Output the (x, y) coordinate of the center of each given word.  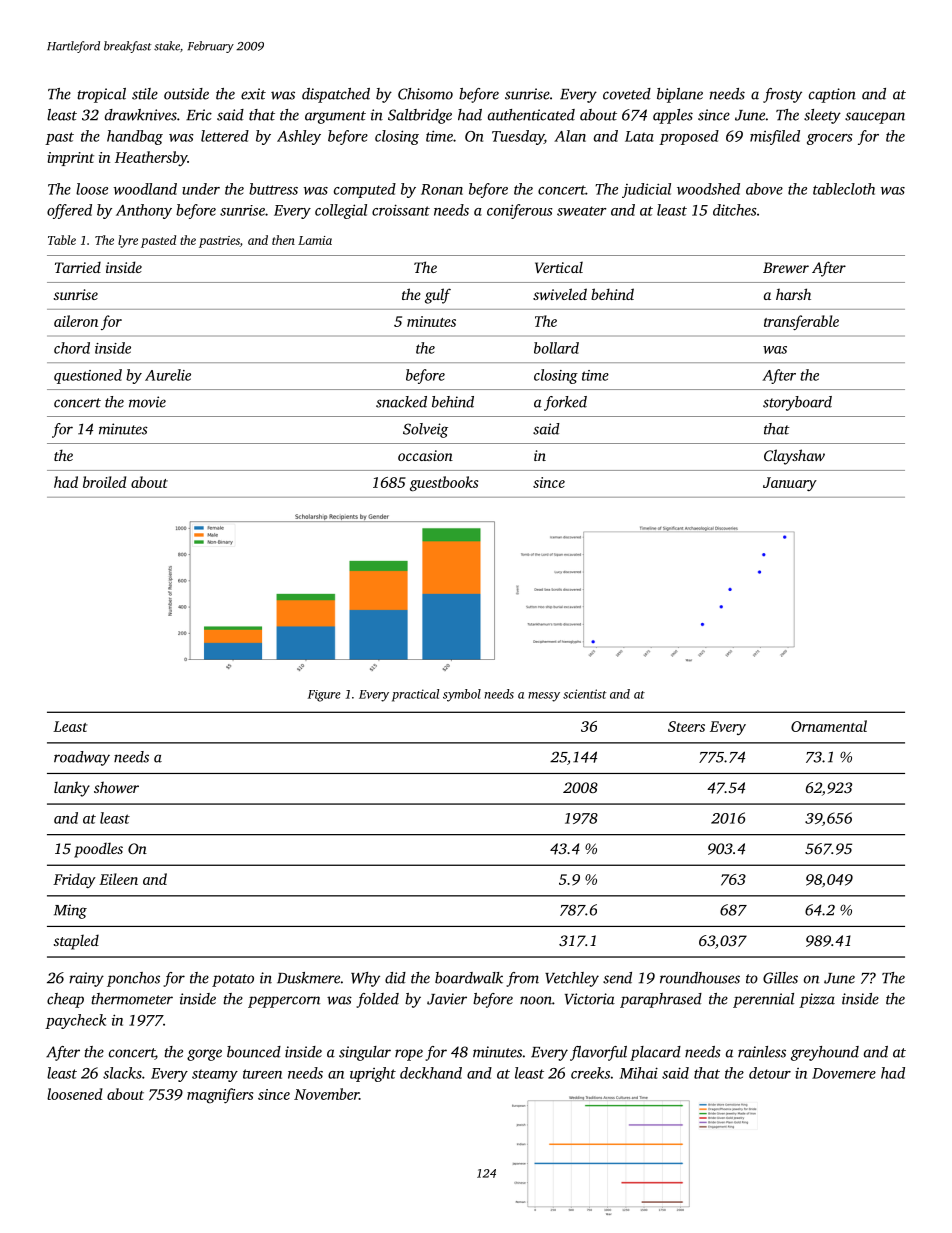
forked (565, 403)
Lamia (315, 240)
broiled (104, 482)
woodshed (708, 189)
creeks (590, 1073)
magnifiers (220, 1096)
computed (365, 190)
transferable (801, 322)
